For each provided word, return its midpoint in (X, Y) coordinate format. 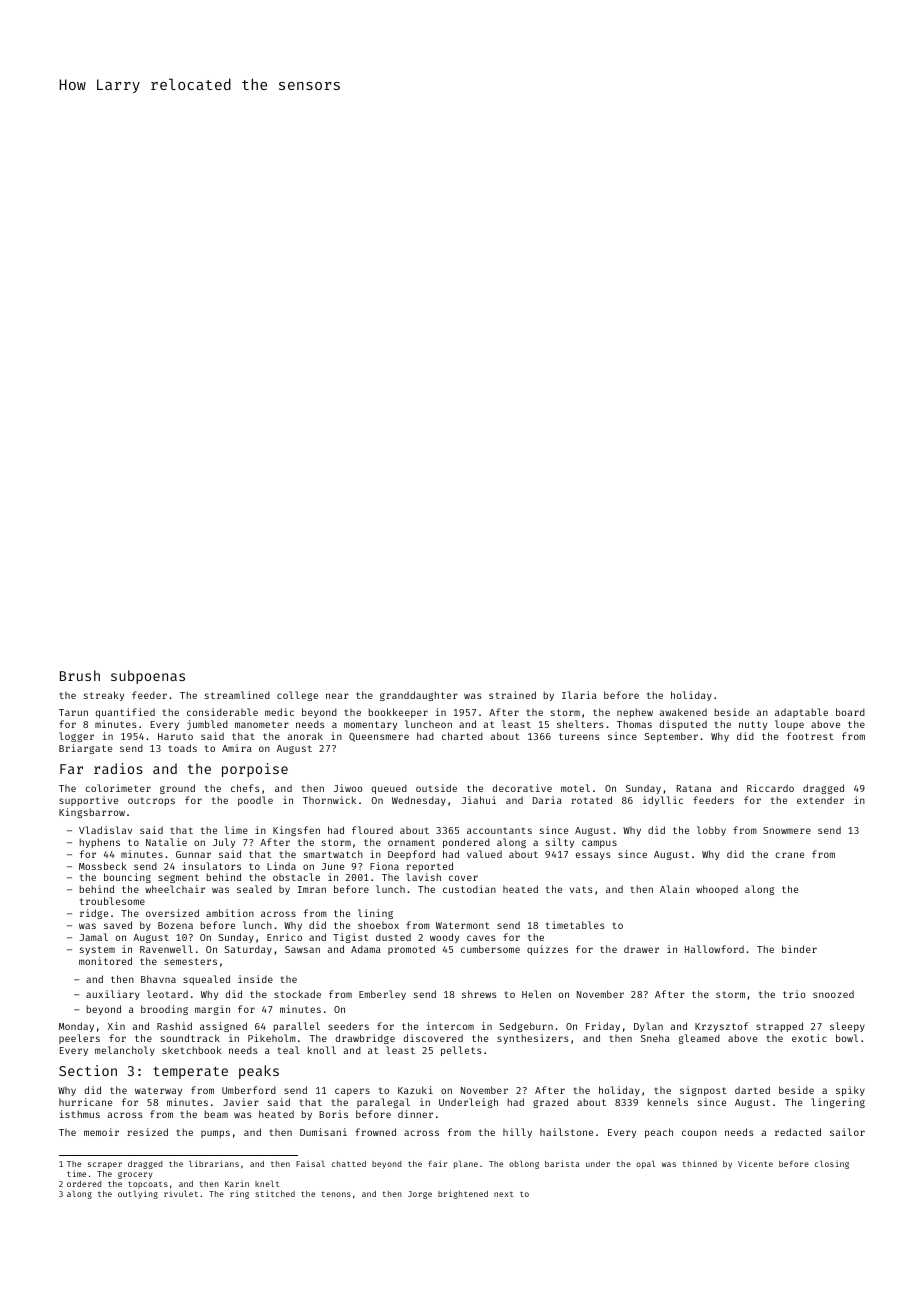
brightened (463, 1194)
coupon (699, 1134)
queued (389, 789)
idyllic (663, 801)
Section (88, 1070)
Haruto (175, 736)
